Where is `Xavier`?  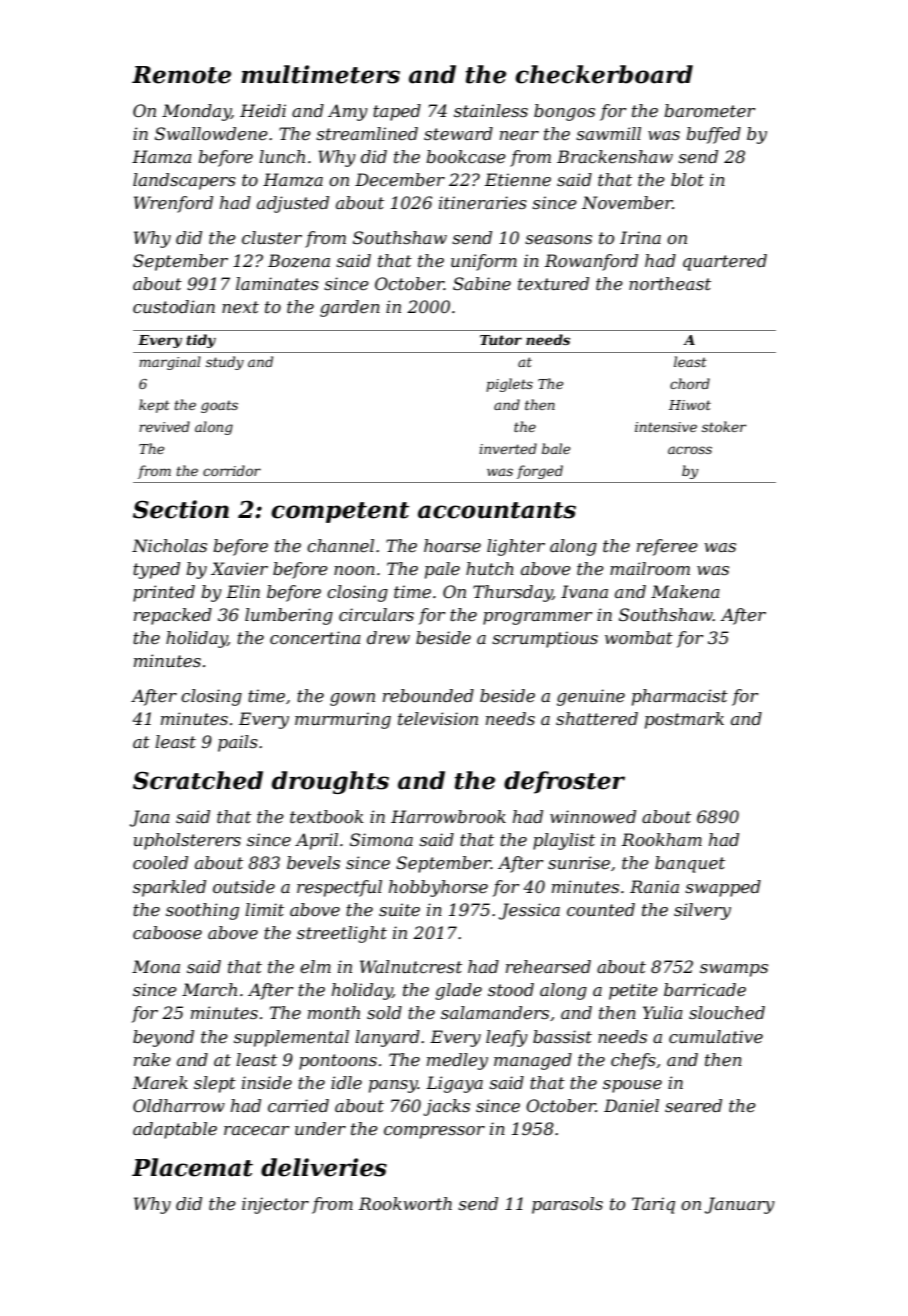 Xavier is located at coordinates (239, 568).
